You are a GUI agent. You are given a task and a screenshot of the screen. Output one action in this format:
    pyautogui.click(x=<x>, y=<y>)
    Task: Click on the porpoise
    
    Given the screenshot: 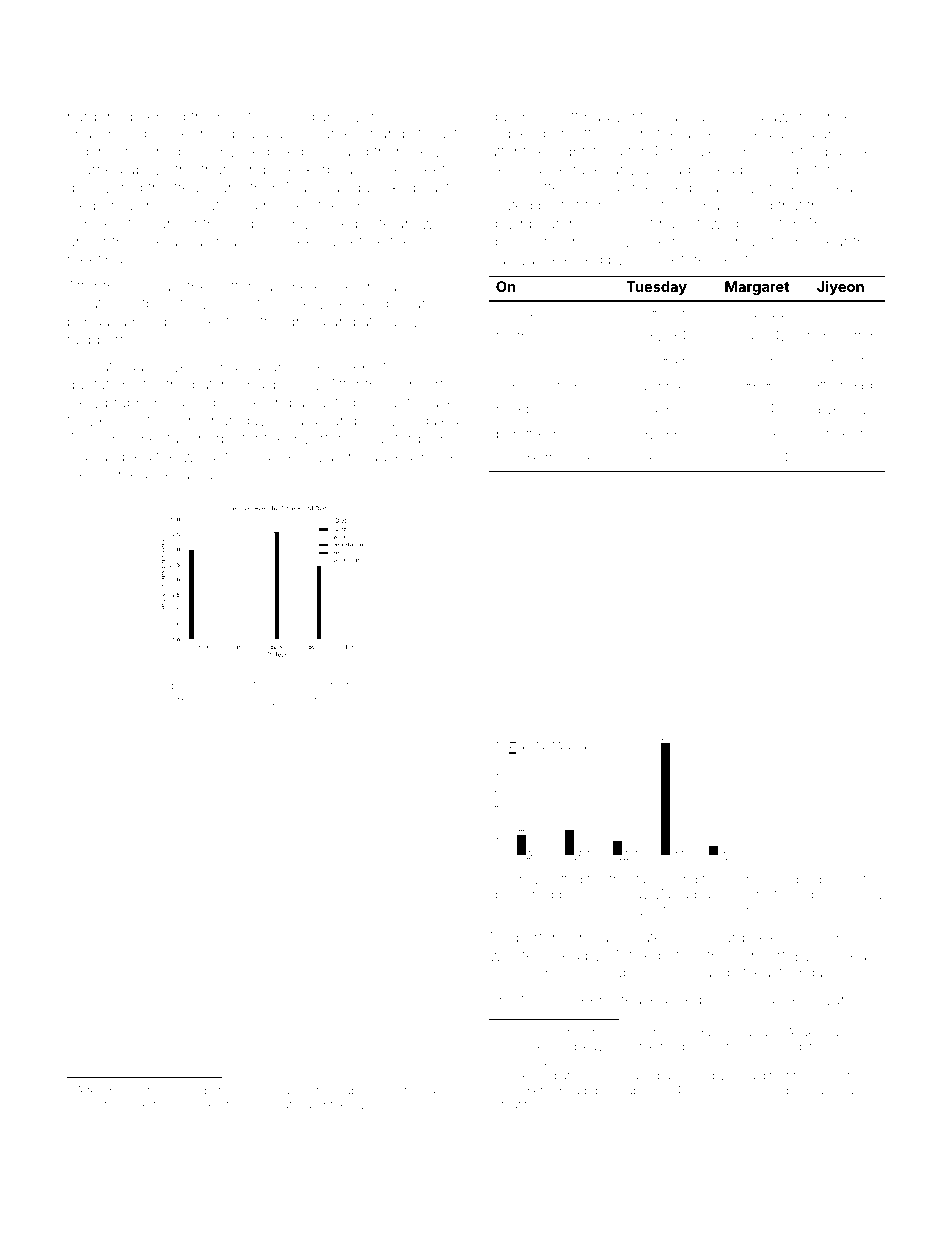 What is the action you would take?
    pyautogui.click(x=227, y=702)
